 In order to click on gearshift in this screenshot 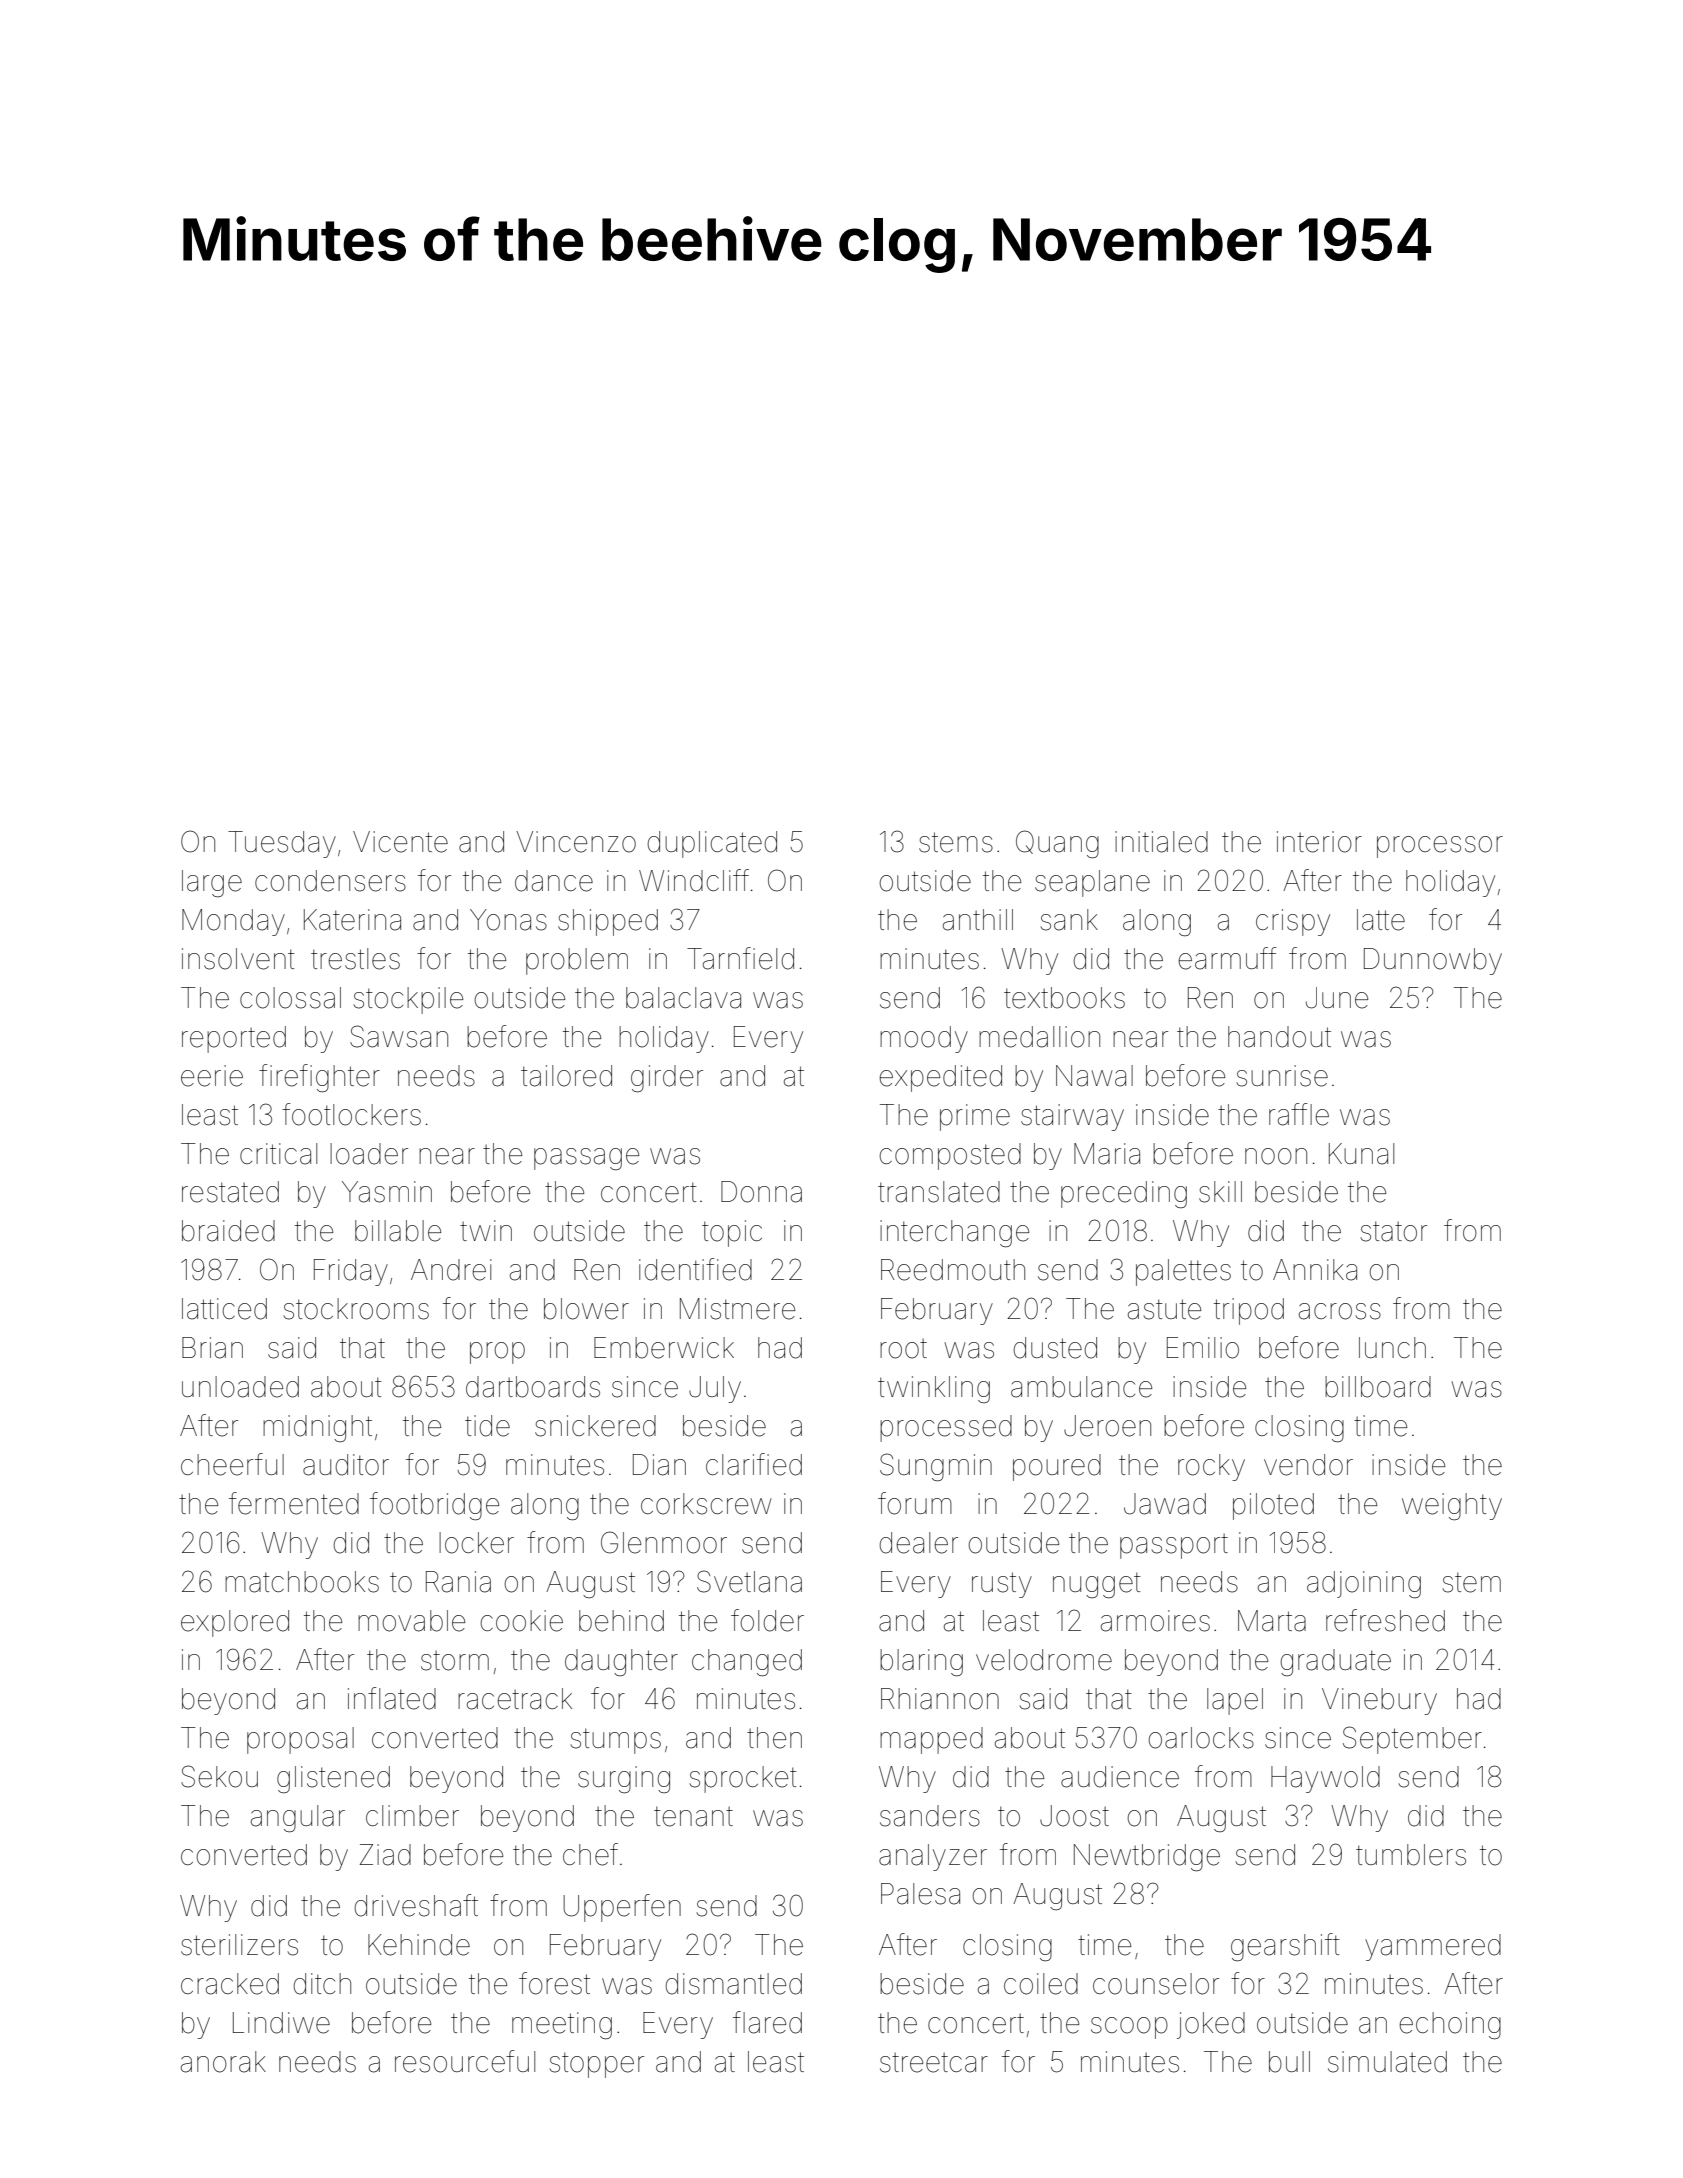, I will do `click(1285, 1947)`.
